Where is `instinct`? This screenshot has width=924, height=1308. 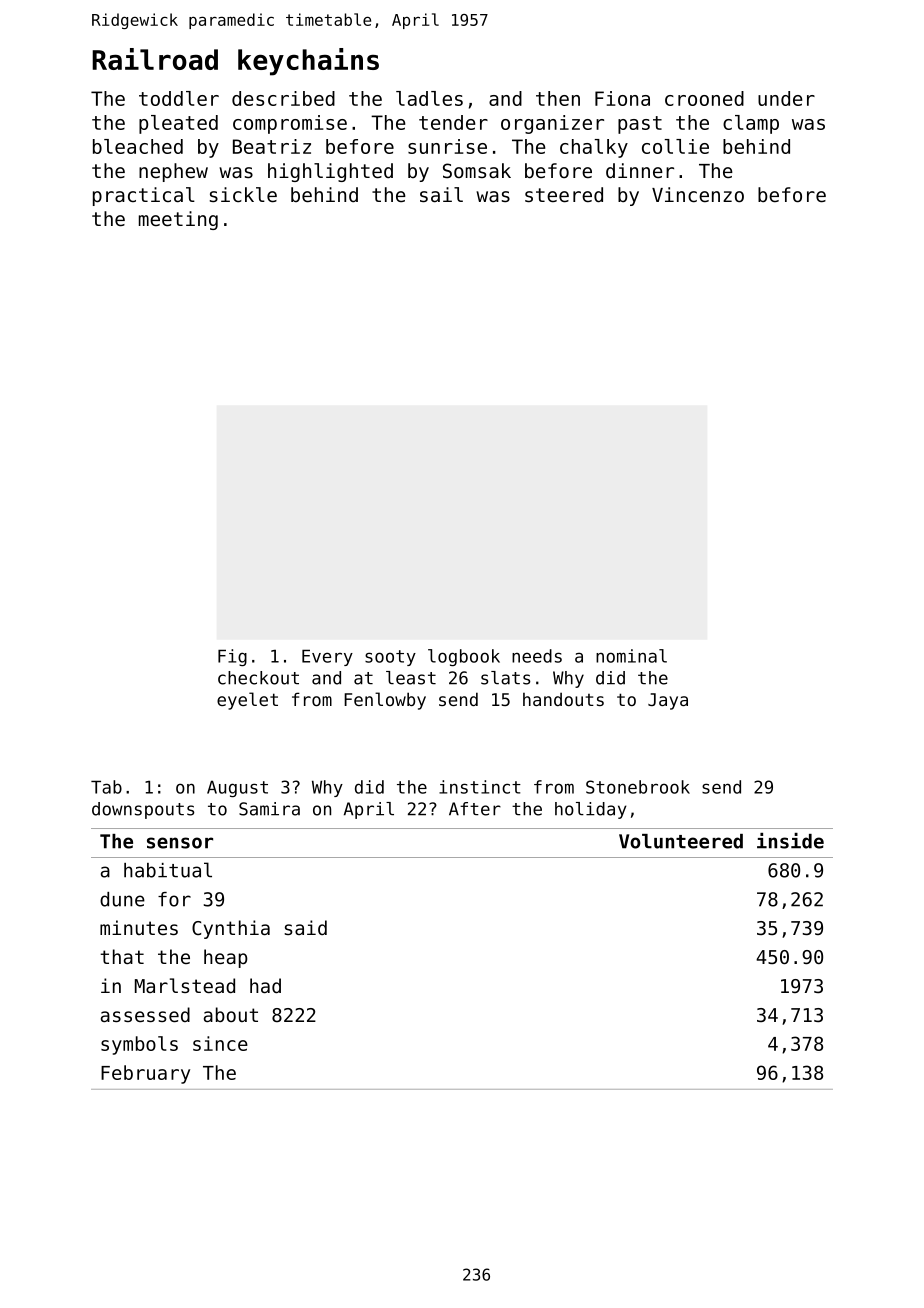
instinct is located at coordinates (480, 787).
